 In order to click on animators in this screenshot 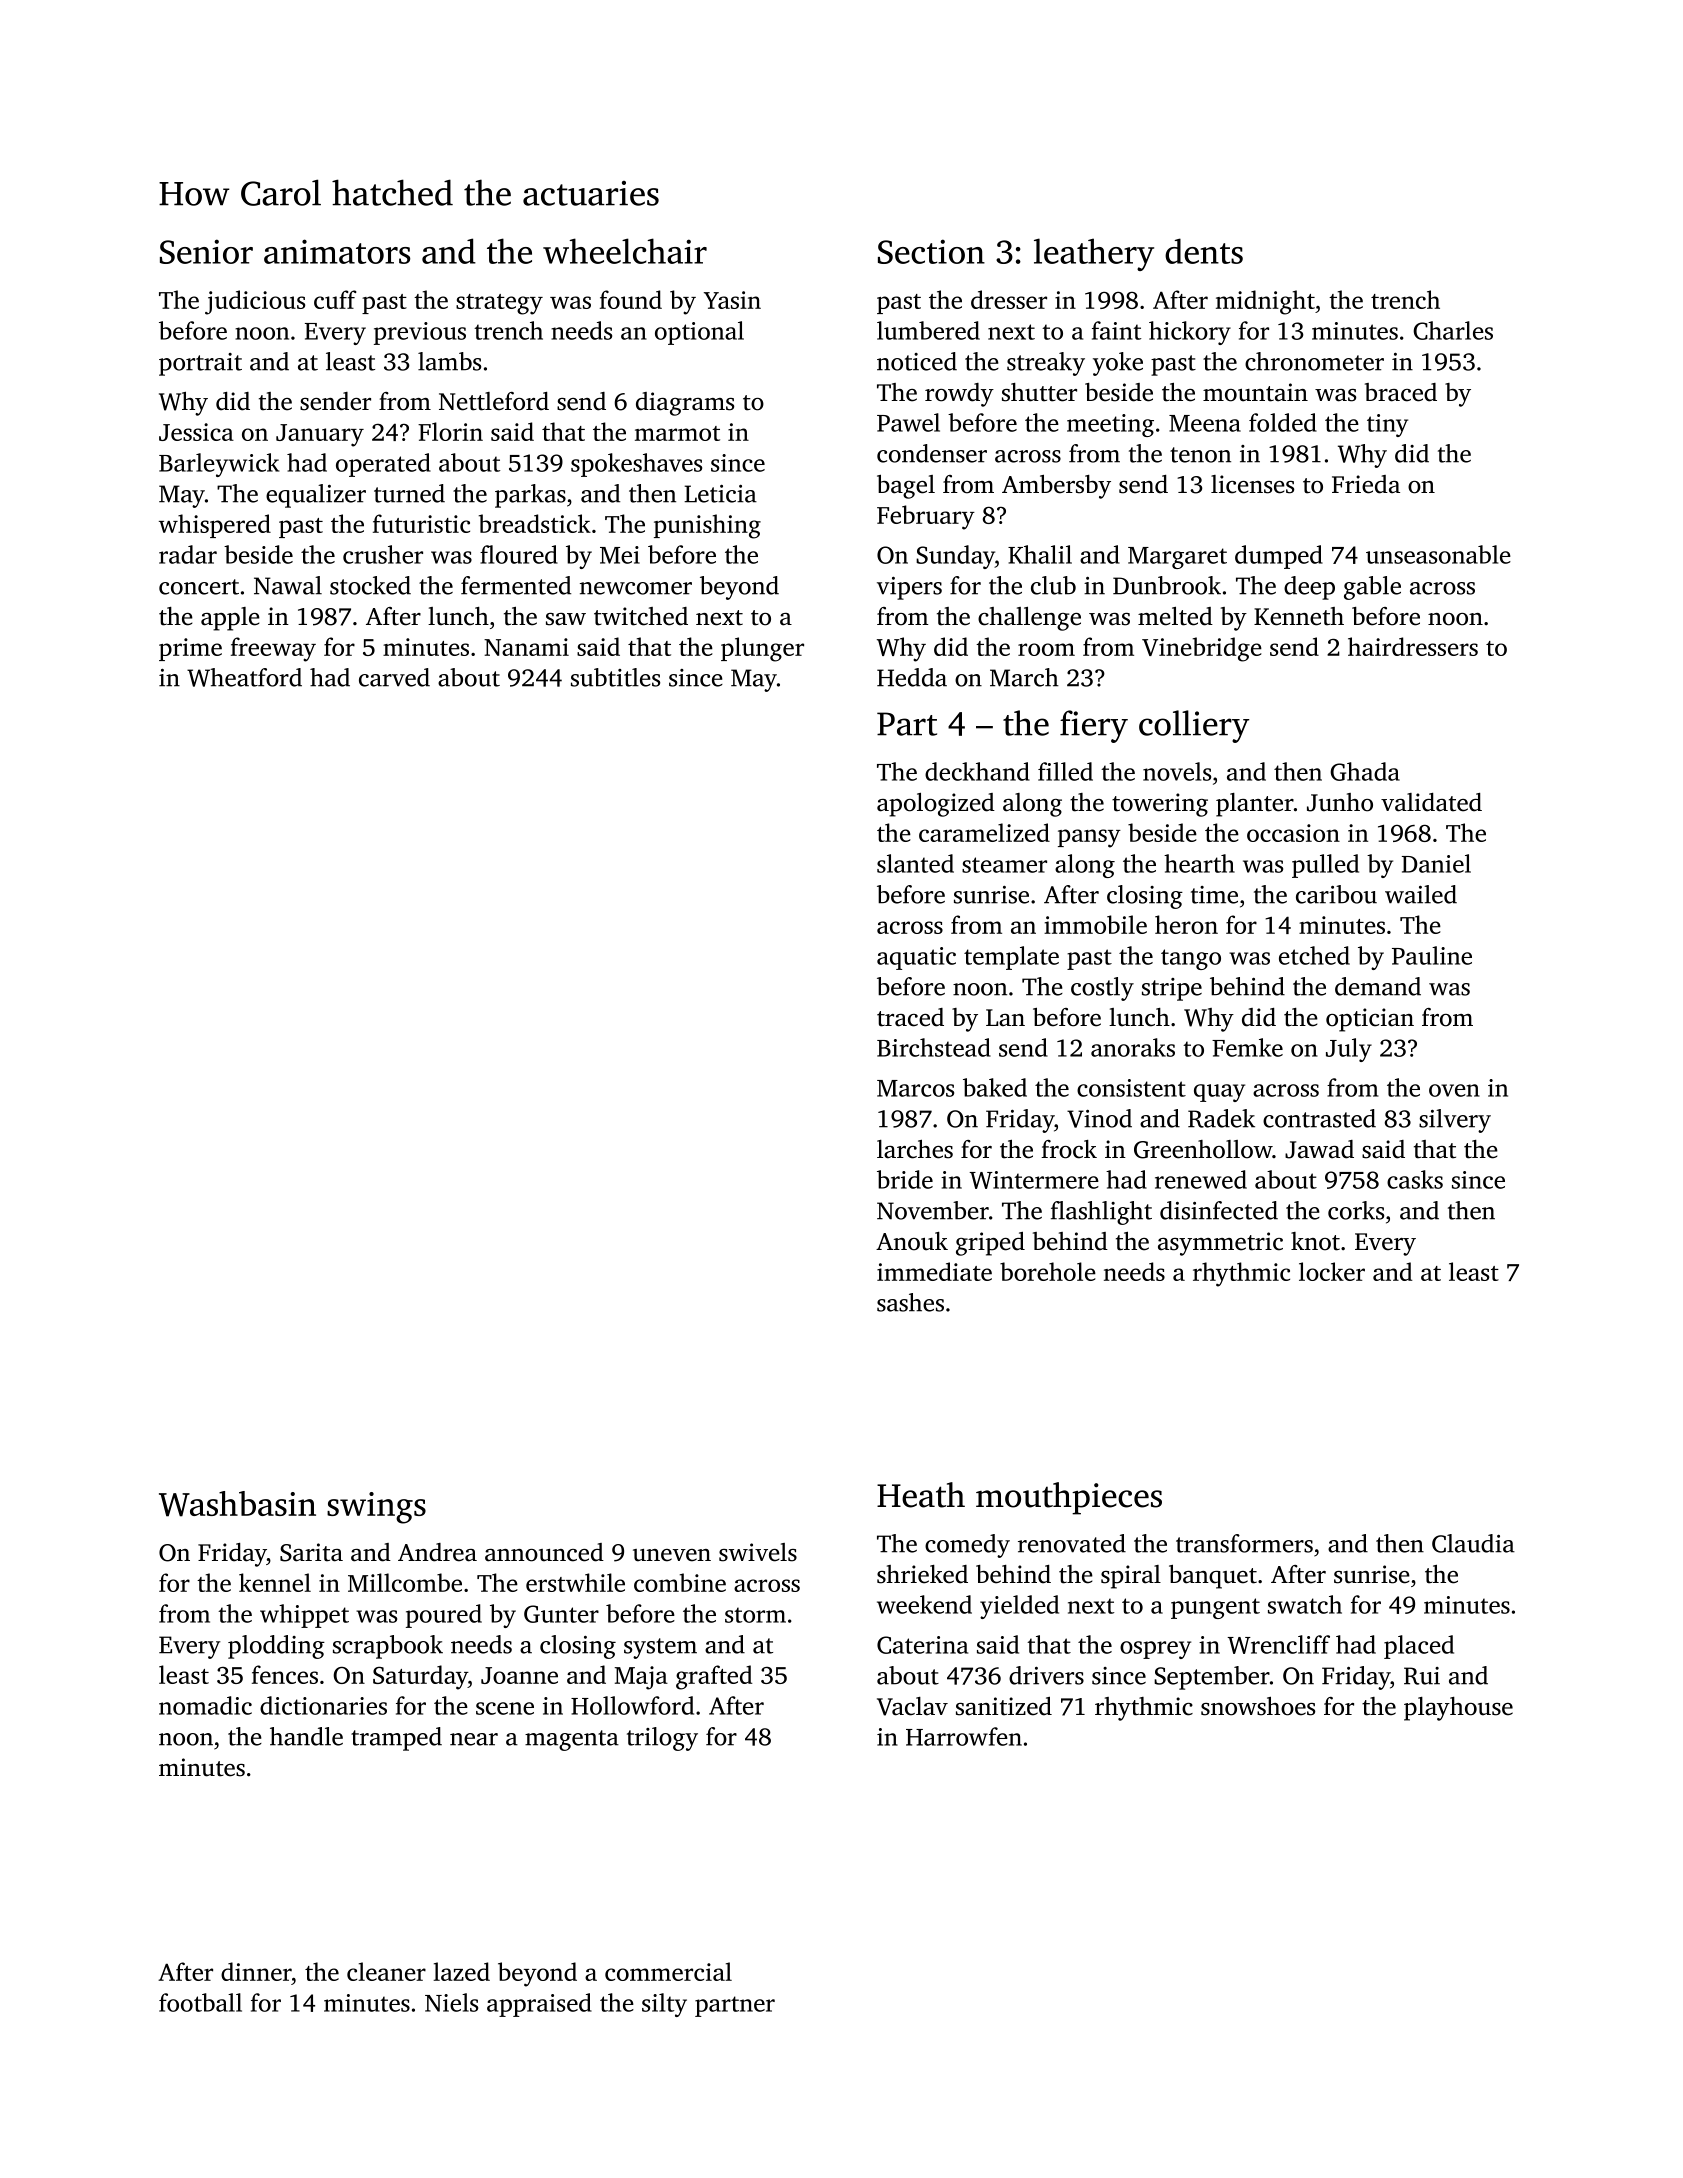, I will do `click(337, 251)`.
